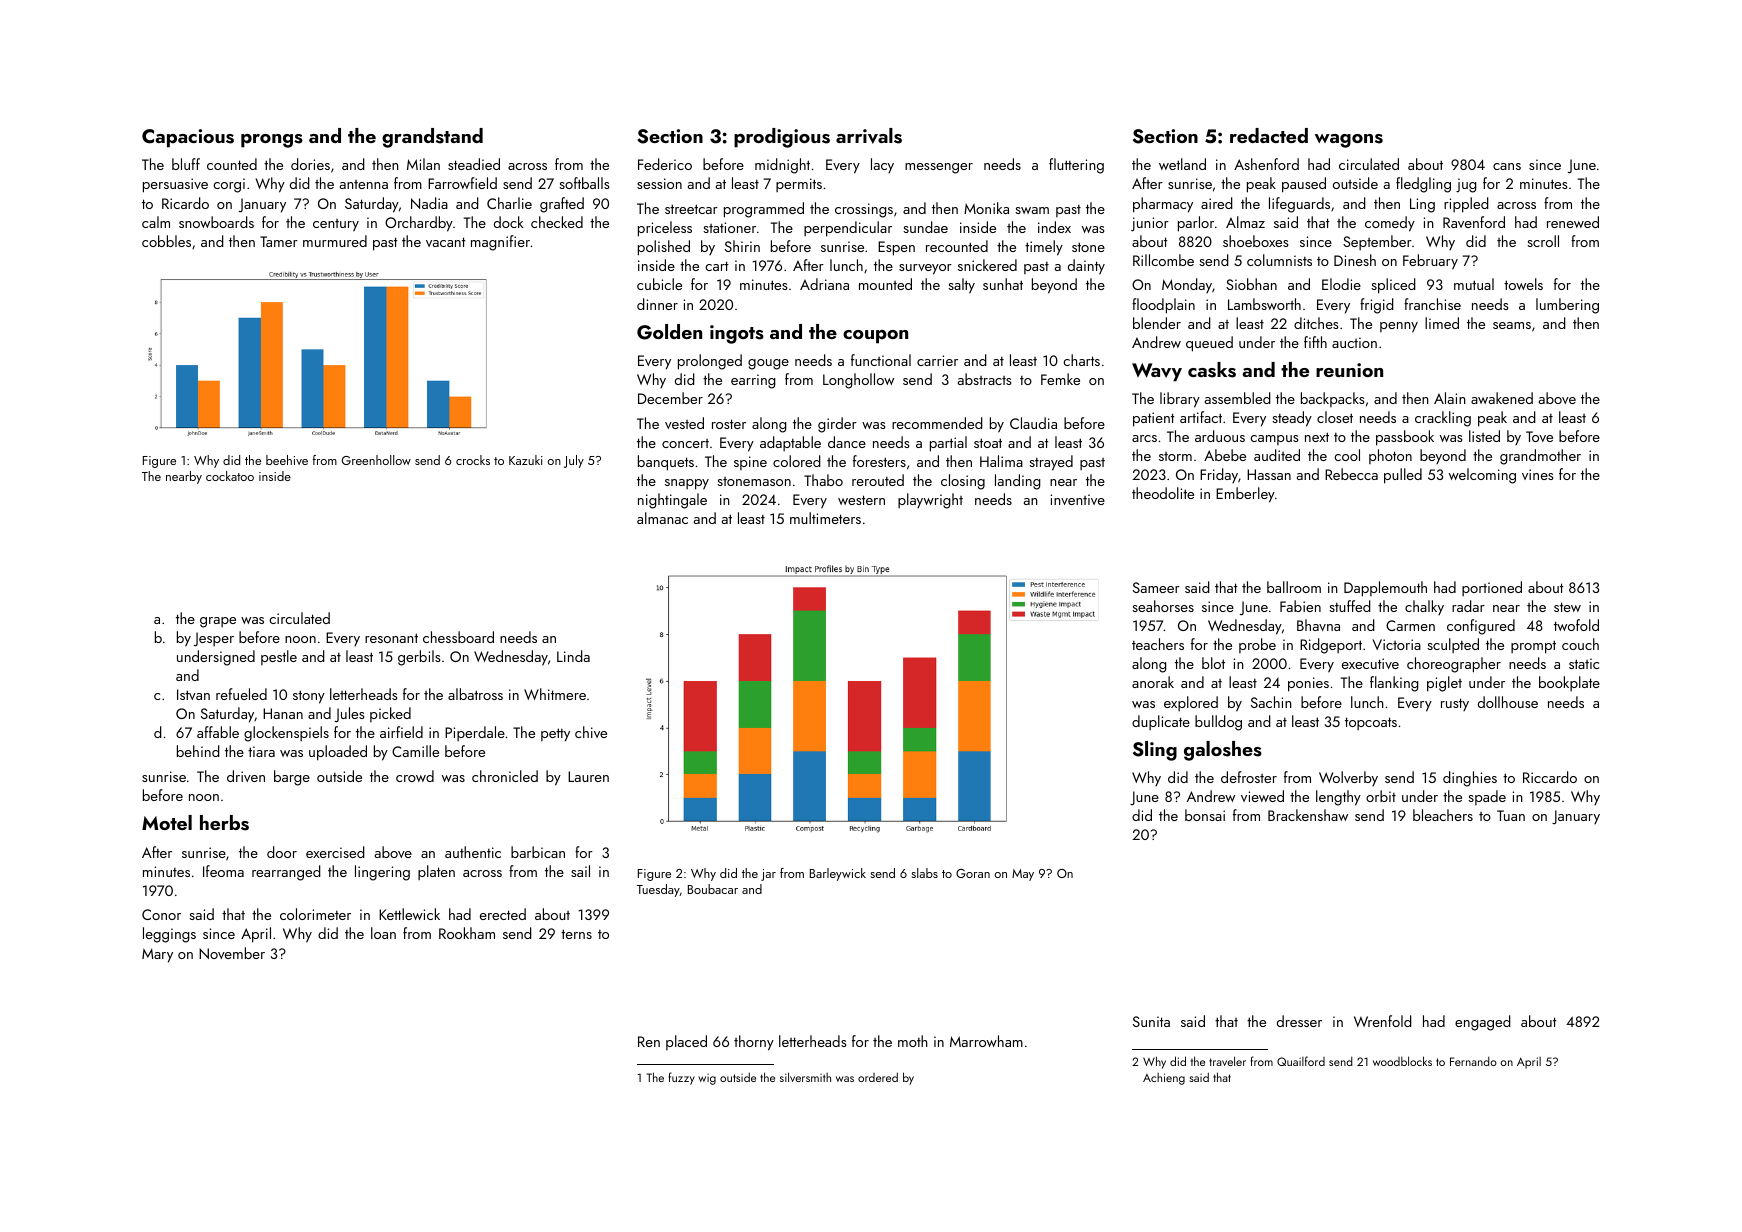  What do you see at coordinates (458, 637) in the screenshot?
I see `chessboard` at bounding box center [458, 637].
